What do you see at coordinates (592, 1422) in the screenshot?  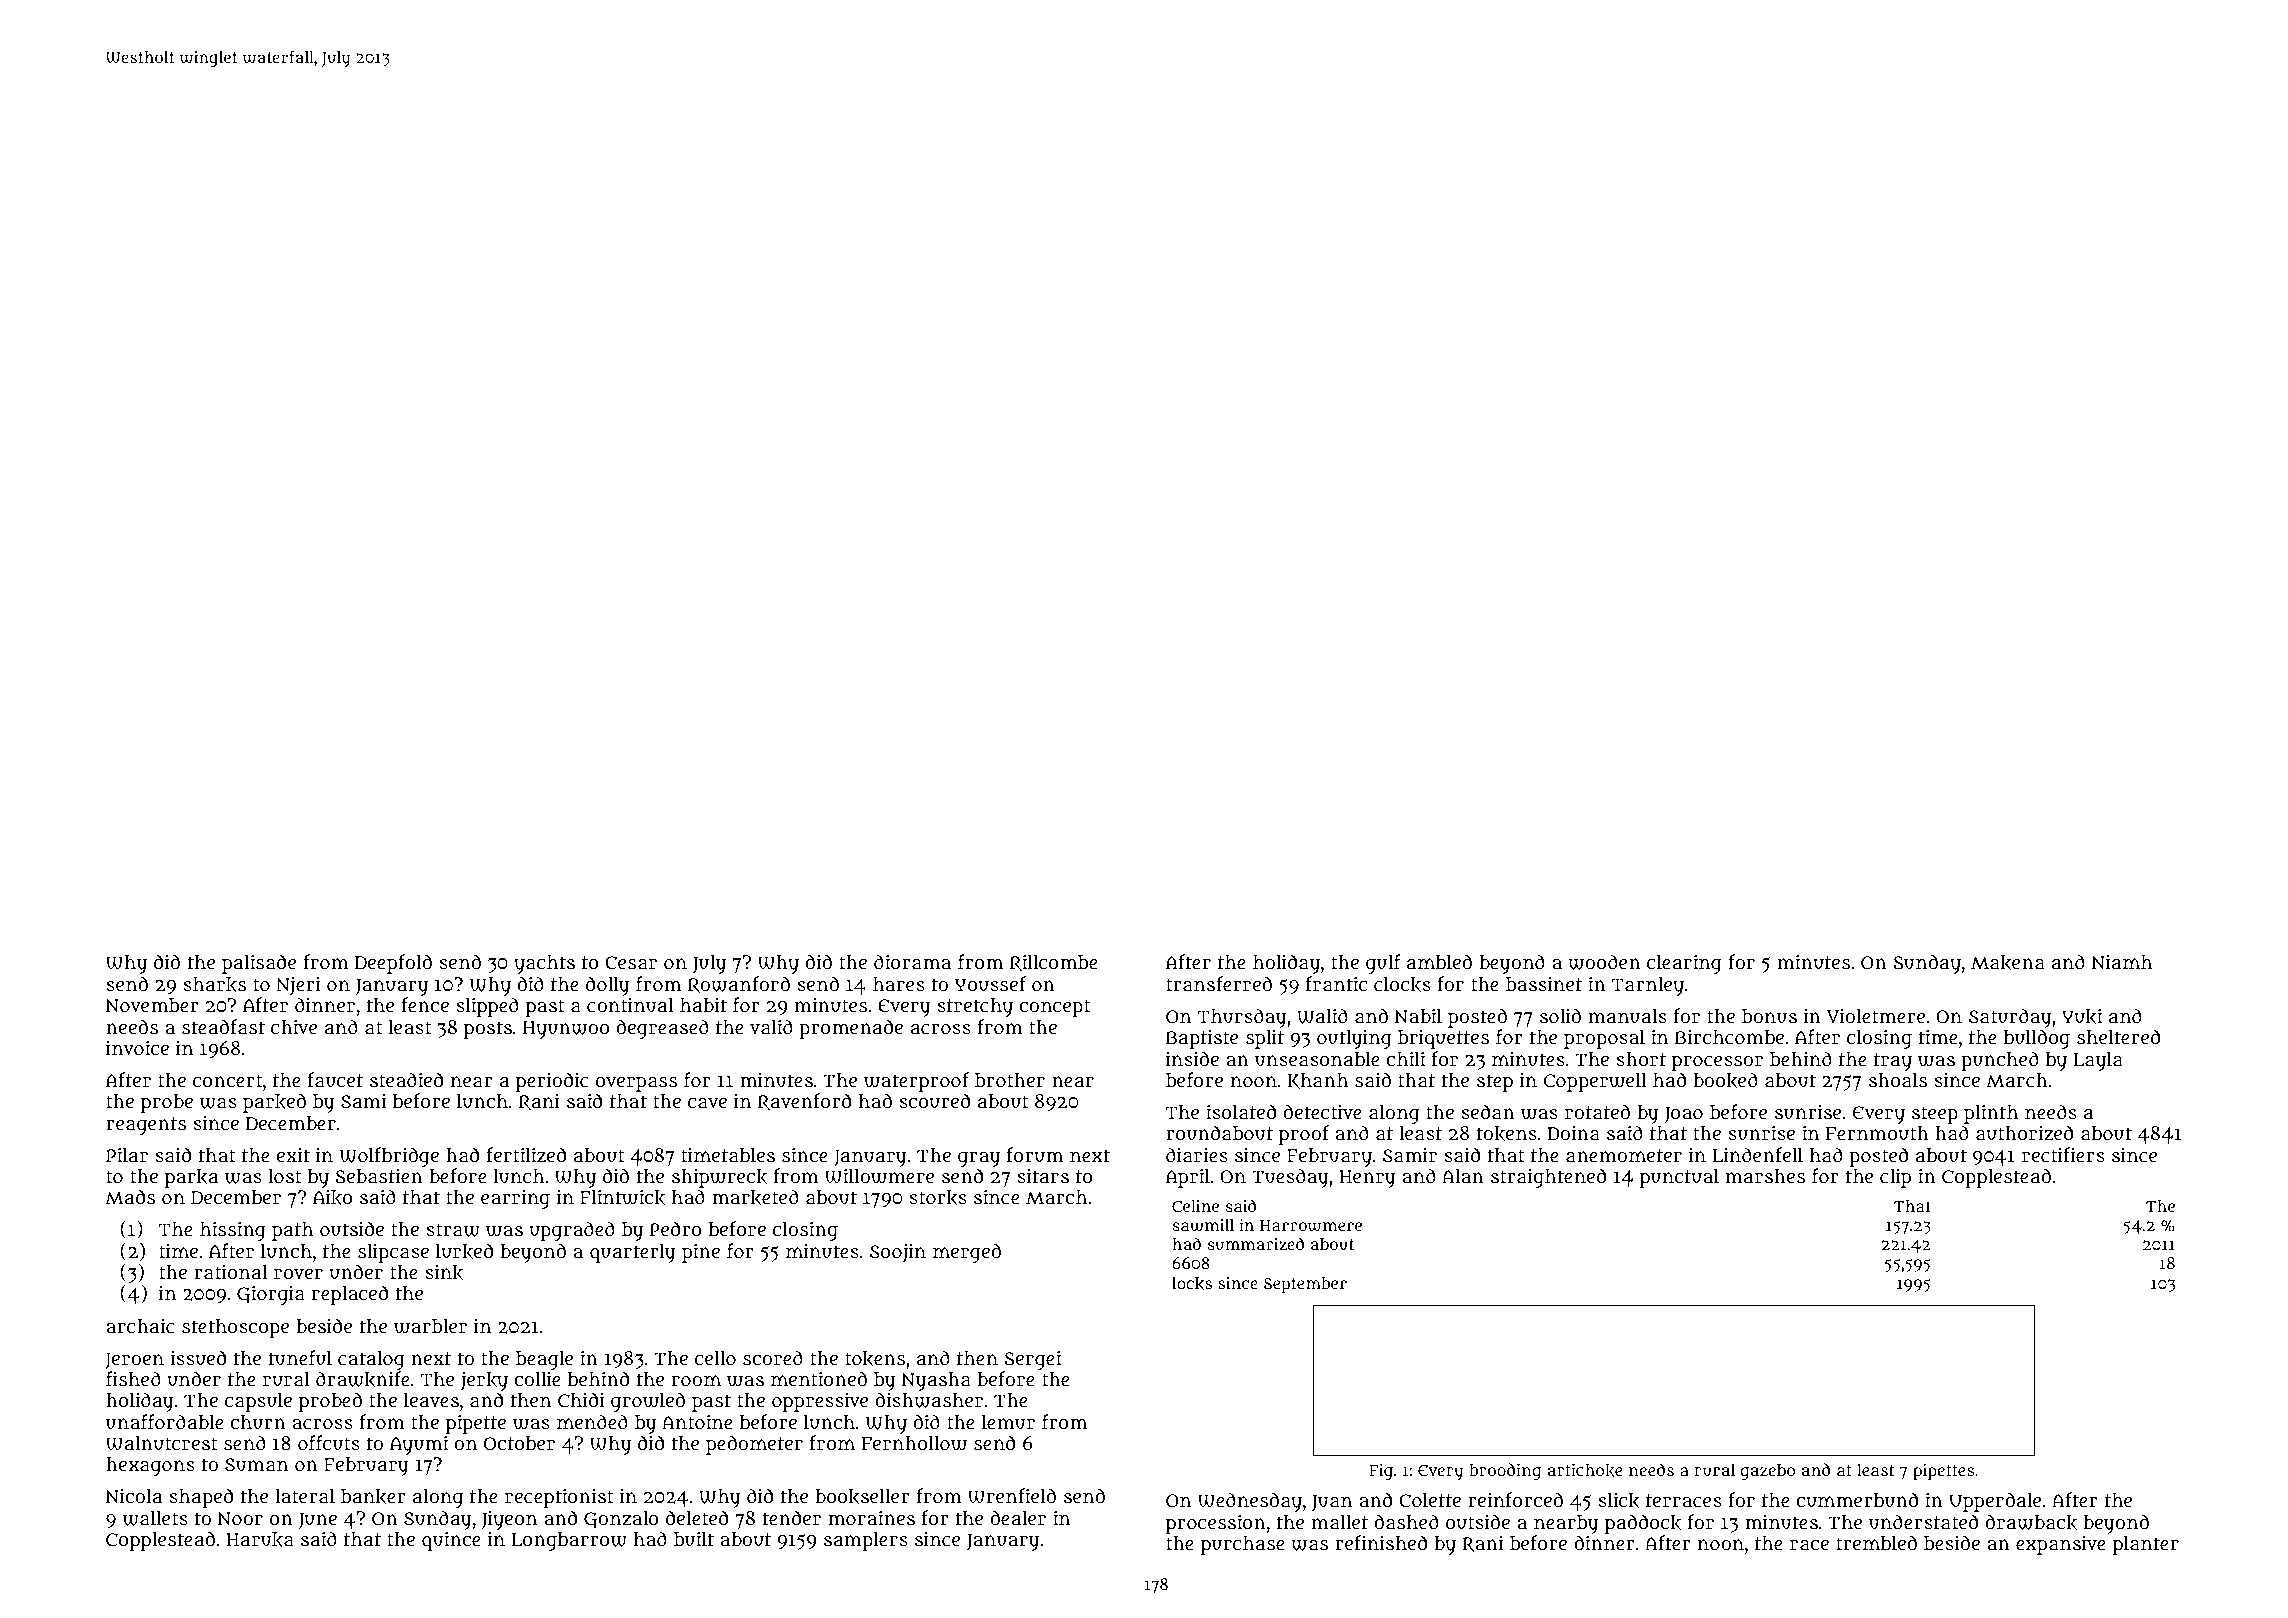 I see `mended` at bounding box center [592, 1422].
